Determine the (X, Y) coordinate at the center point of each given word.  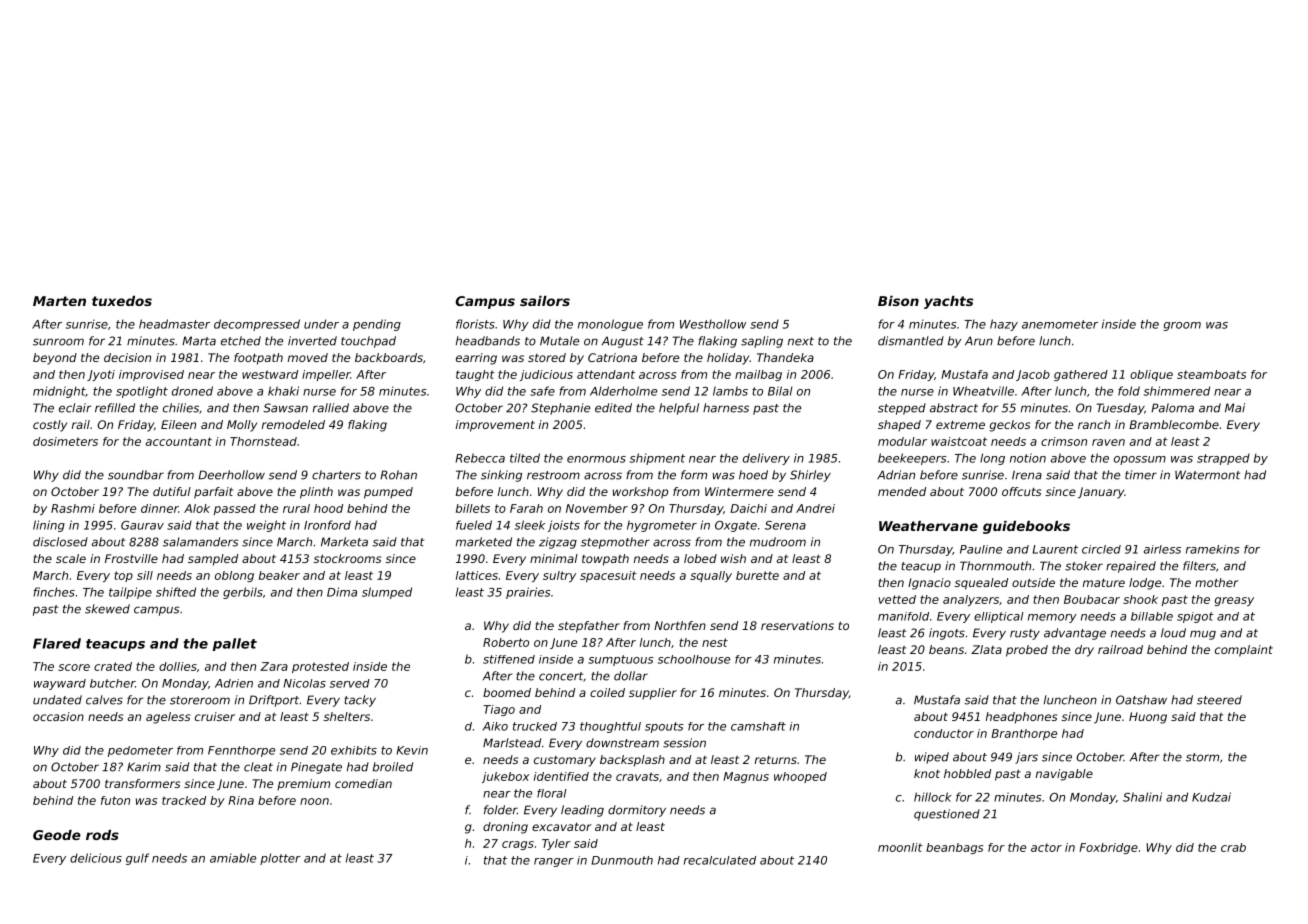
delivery (766, 459)
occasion (58, 716)
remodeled (293, 424)
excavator (561, 827)
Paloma (1172, 408)
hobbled (967, 773)
